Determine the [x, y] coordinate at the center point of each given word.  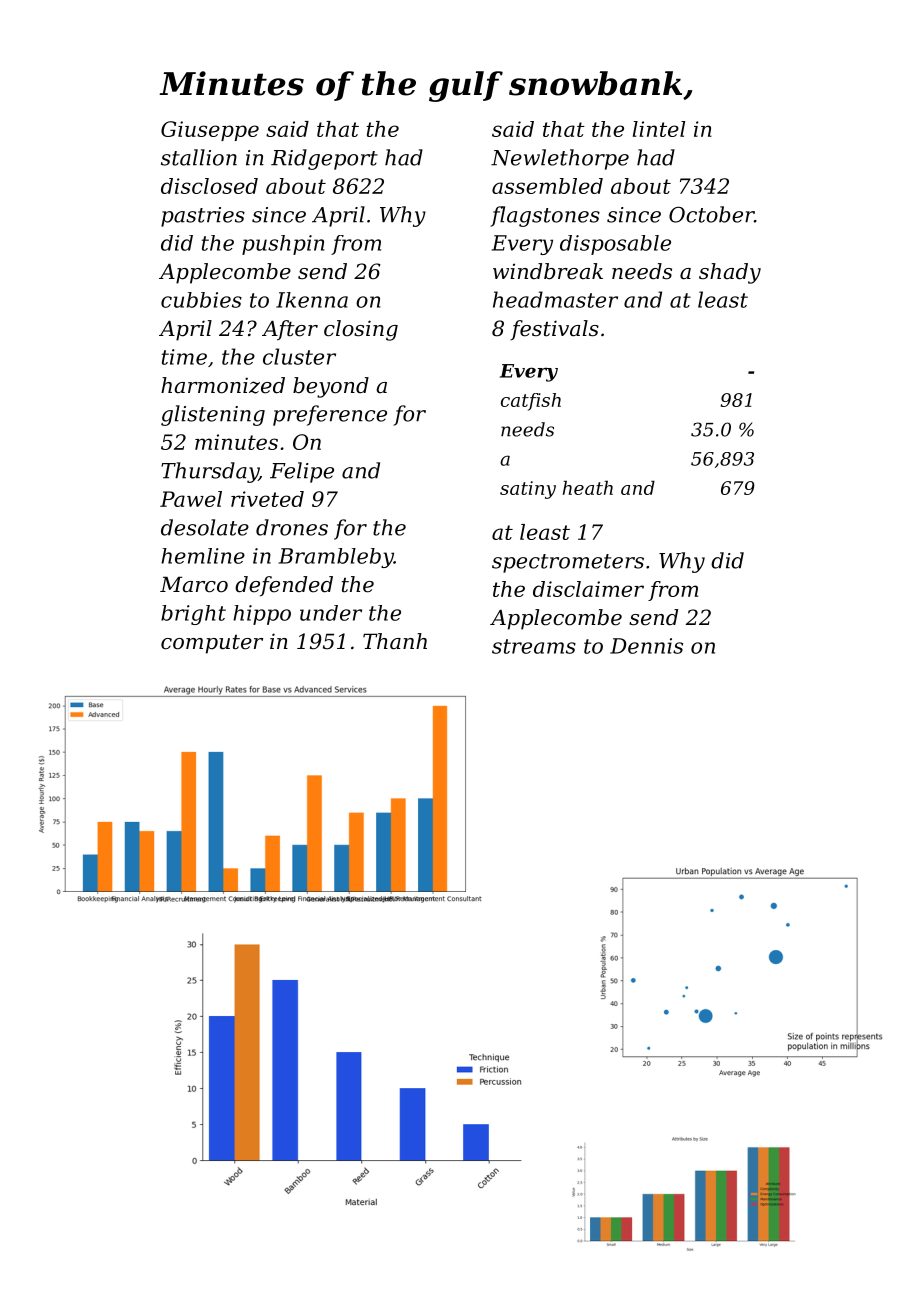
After [290, 330]
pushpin [283, 245]
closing [361, 330]
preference [330, 415]
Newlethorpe [560, 159]
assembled [547, 186]
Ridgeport [324, 159]
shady [730, 273]
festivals [554, 330]
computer [212, 644]
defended [284, 586]
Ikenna [312, 300]
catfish [531, 402]
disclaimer [588, 589]
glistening [213, 415]
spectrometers [568, 563]
